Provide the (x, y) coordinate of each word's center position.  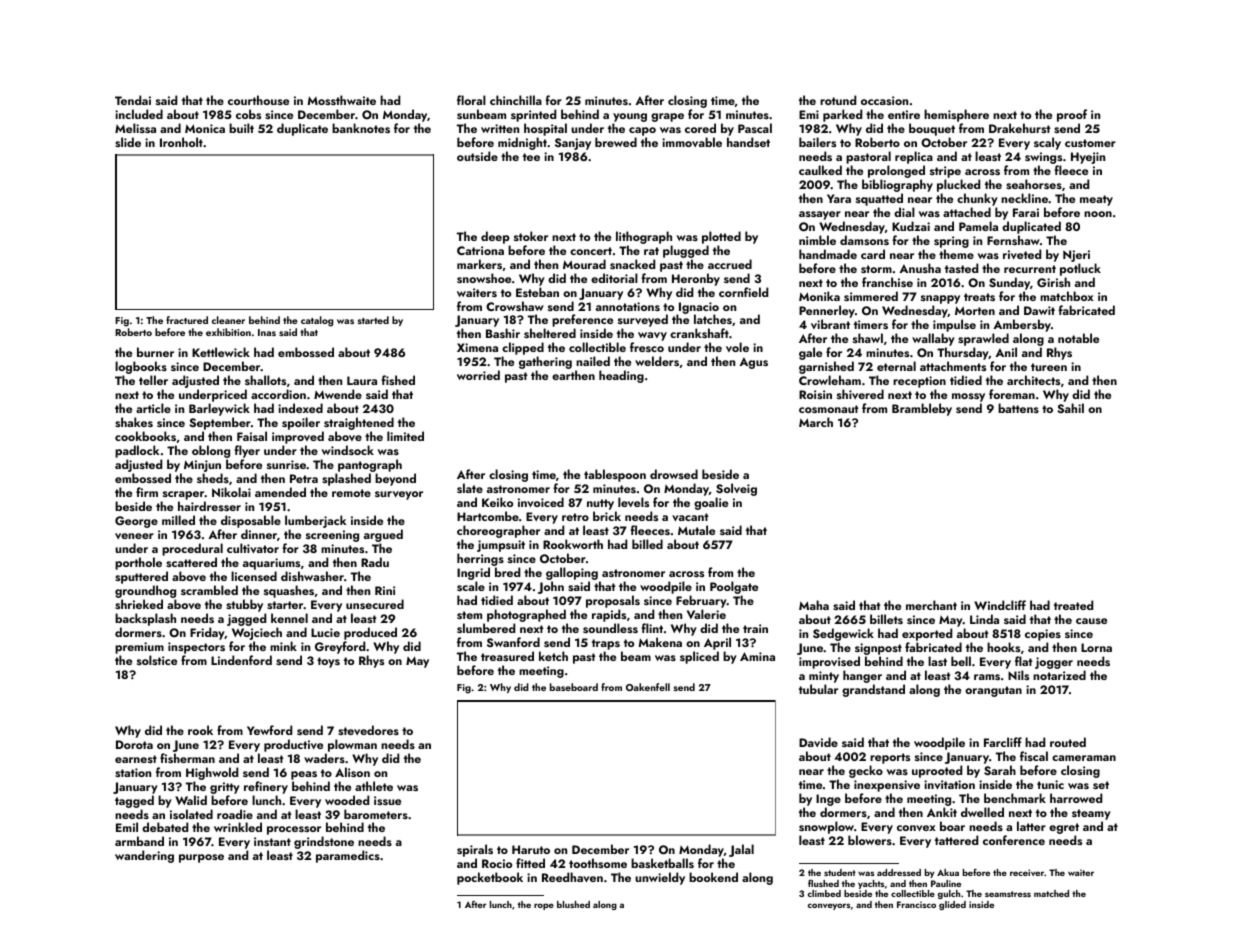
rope (544, 906)
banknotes (361, 128)
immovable (692, 142)
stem (469, 615)
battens (1018, 408)
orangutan (993, 691)
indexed (300, 408)
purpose (201, 858)
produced (370, 633)
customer (1090, 143)
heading (621, 376)
